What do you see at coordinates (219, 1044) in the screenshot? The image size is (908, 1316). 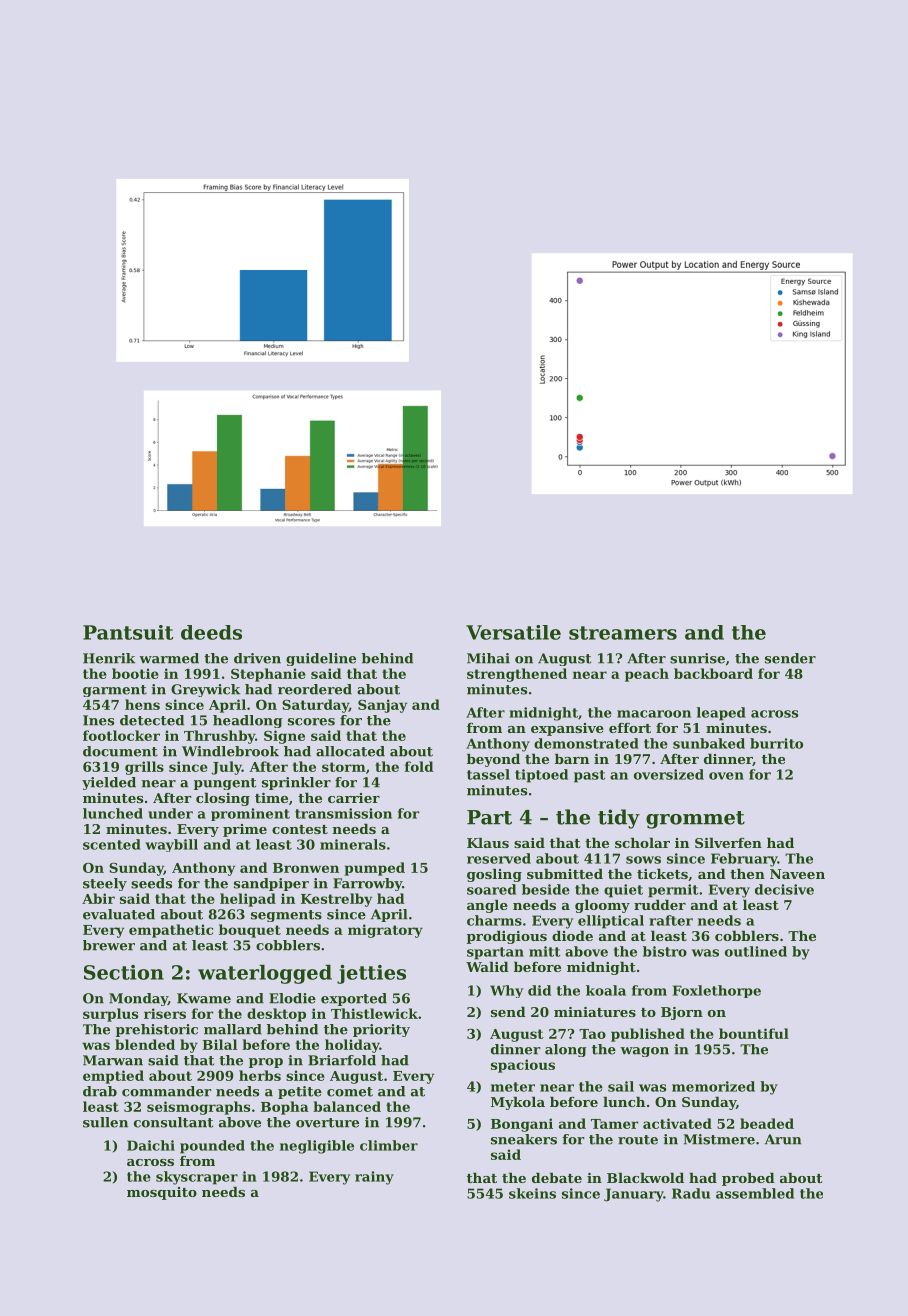 I see `Bilal` at bounding box center [219, 1044].
